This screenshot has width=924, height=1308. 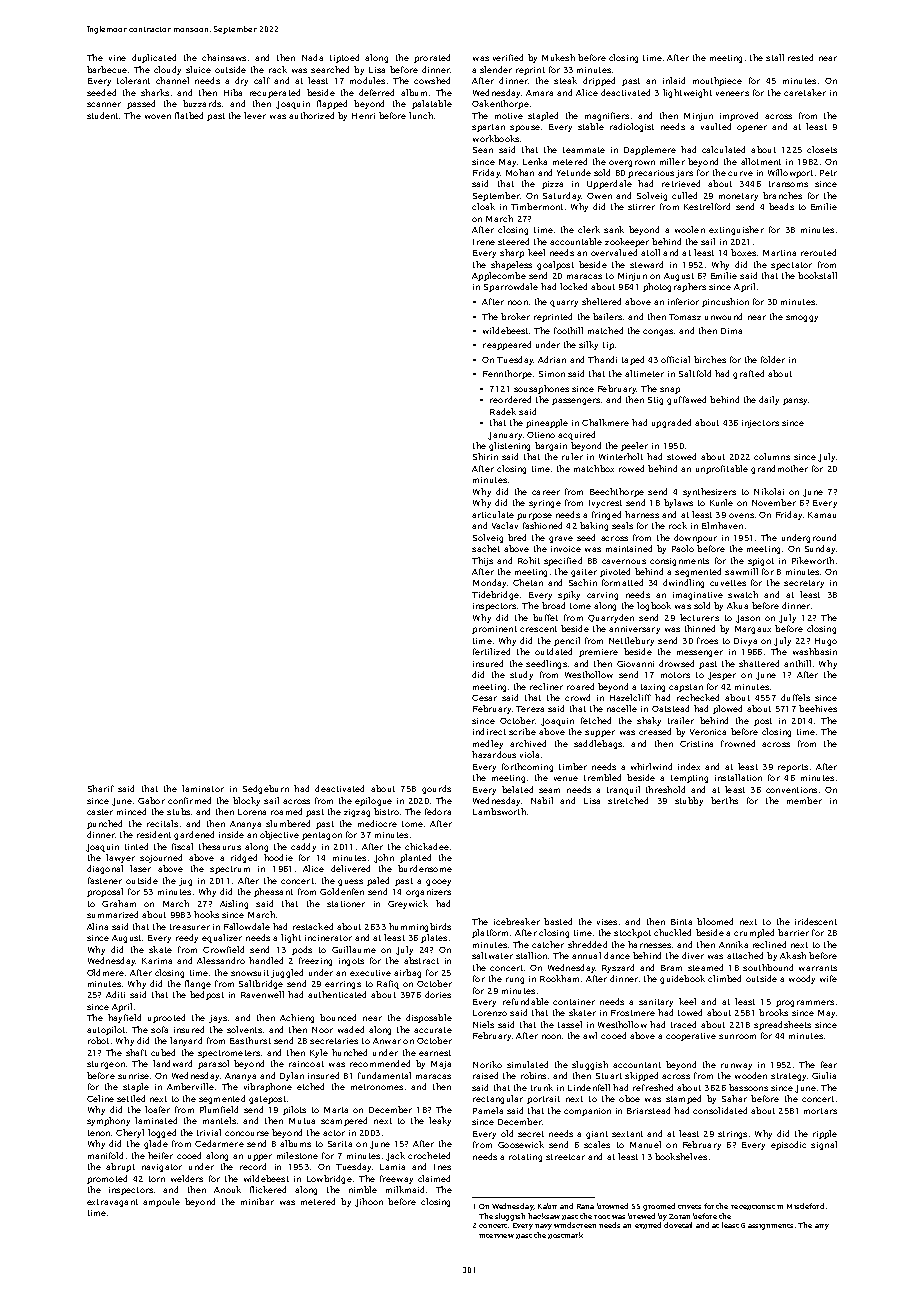 What do you see at coordinates (286, 811) in the screenshot?
I see `roamed` at bounding box center [286, 811].
